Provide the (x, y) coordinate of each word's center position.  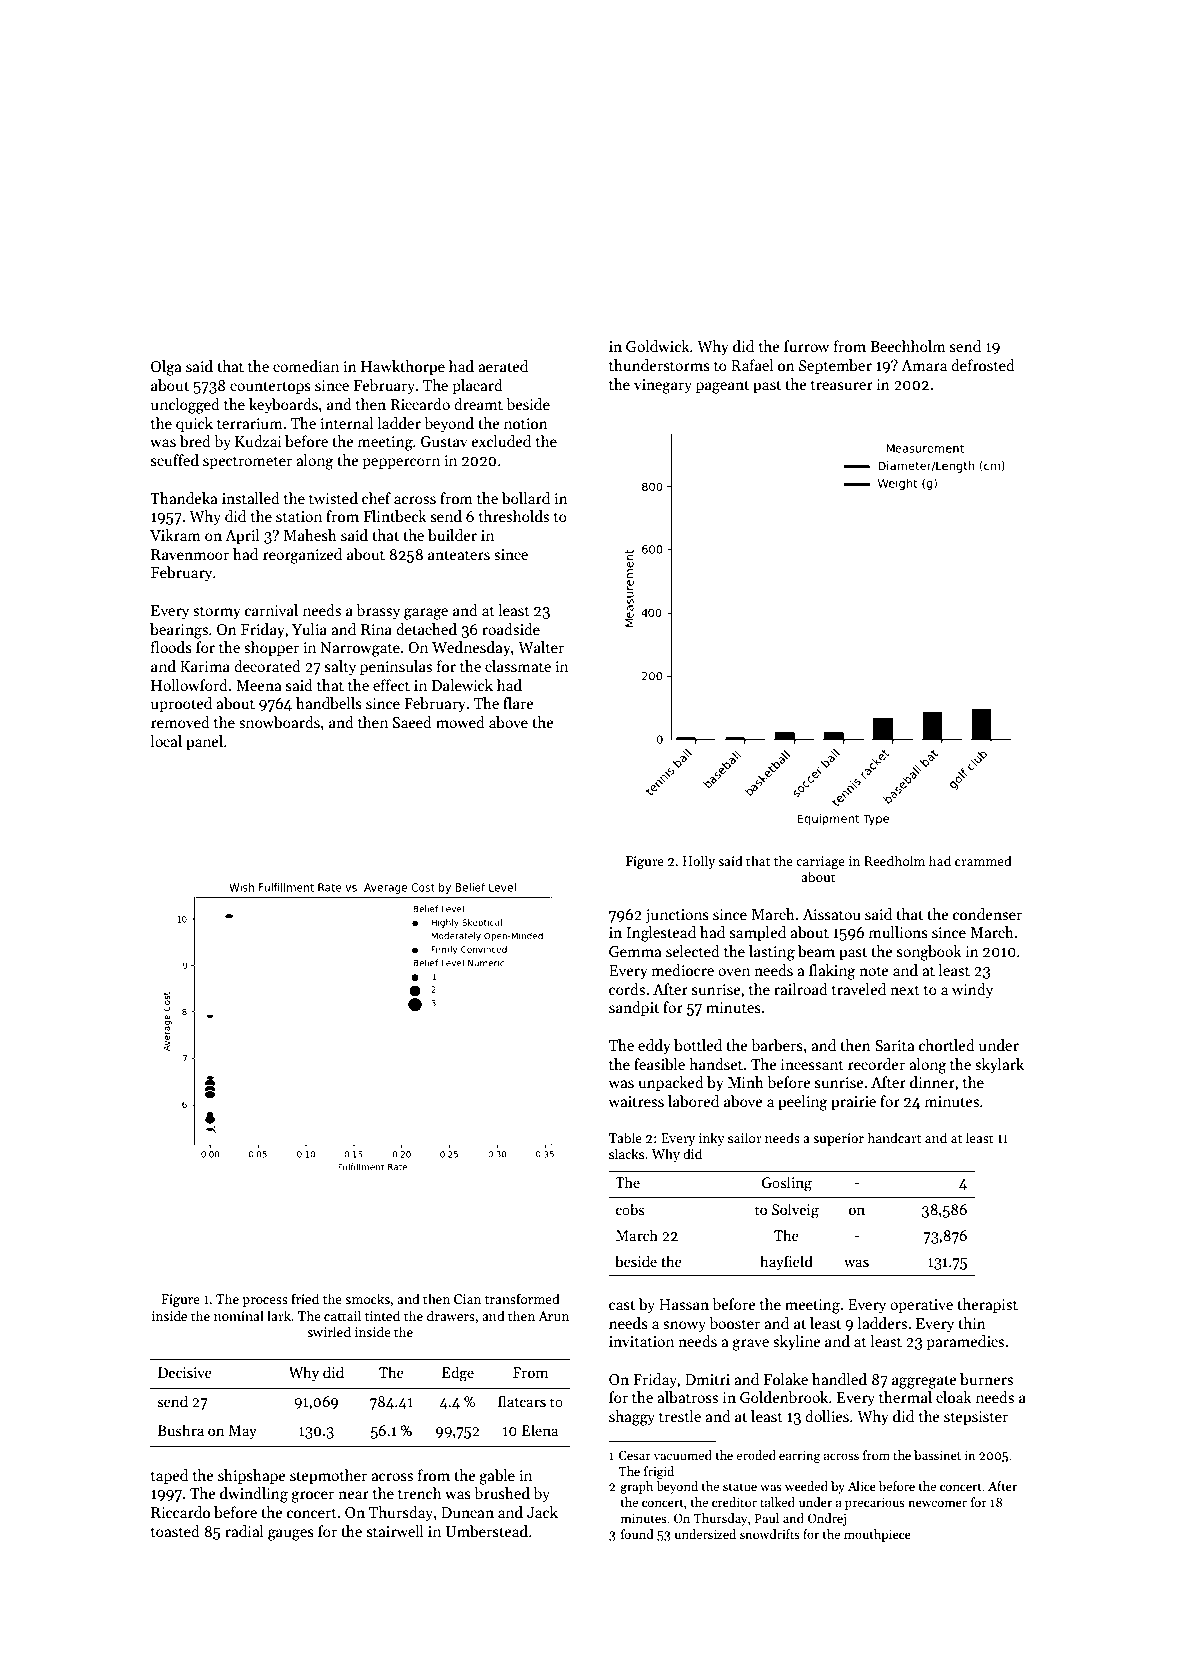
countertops (270, 387)
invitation (641, 1341)
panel (204, 742)
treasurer (842, 385)
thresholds (514, 516)
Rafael (752, 365)
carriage (820, 862)
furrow (806, 346)
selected (693, 951)
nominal (239, 1315)
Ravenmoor (190, 554)
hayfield (786, 1262)
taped (169, 1476)
